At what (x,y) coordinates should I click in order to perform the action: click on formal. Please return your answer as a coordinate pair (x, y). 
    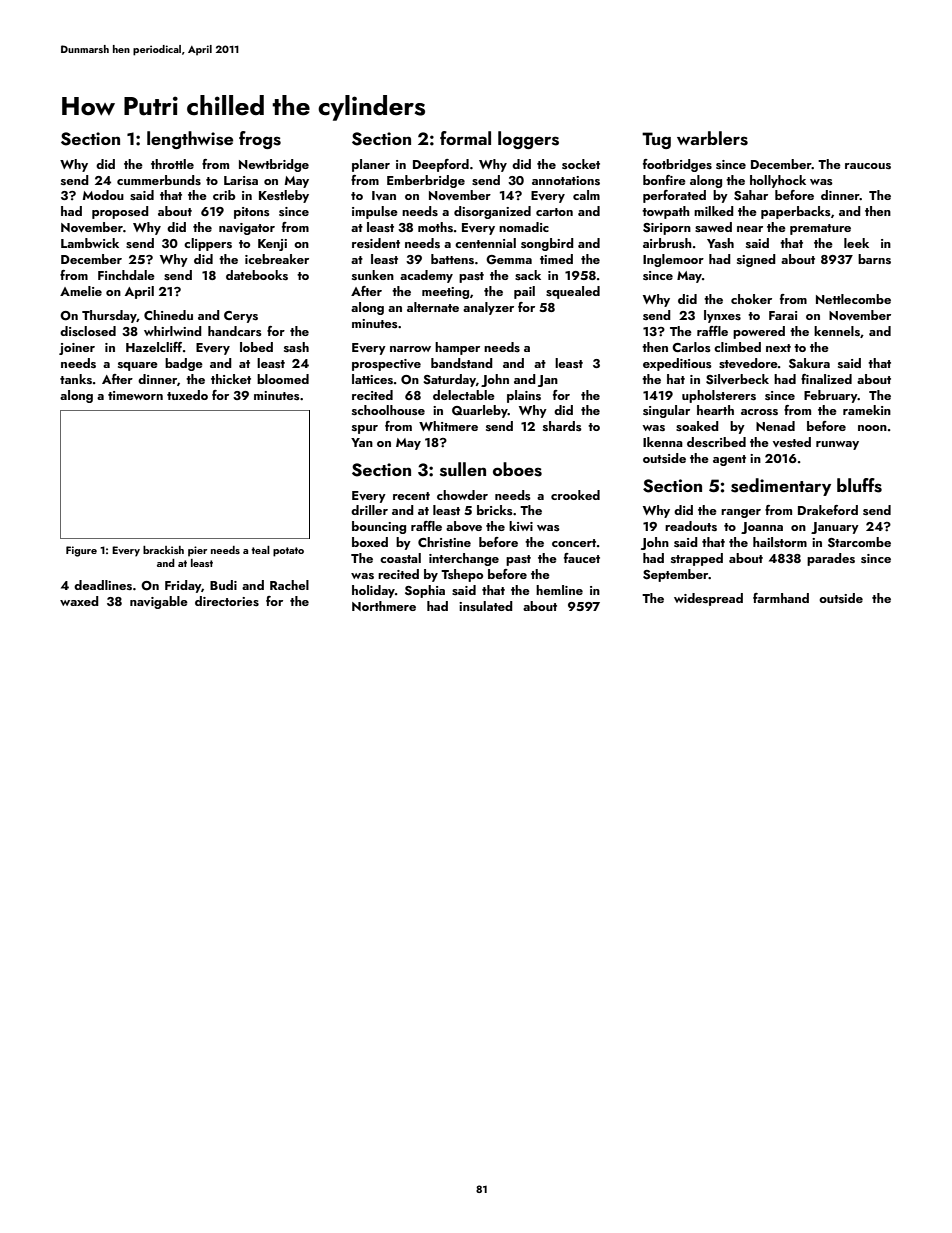
    Looking at the image, I should click on (465, 138).
